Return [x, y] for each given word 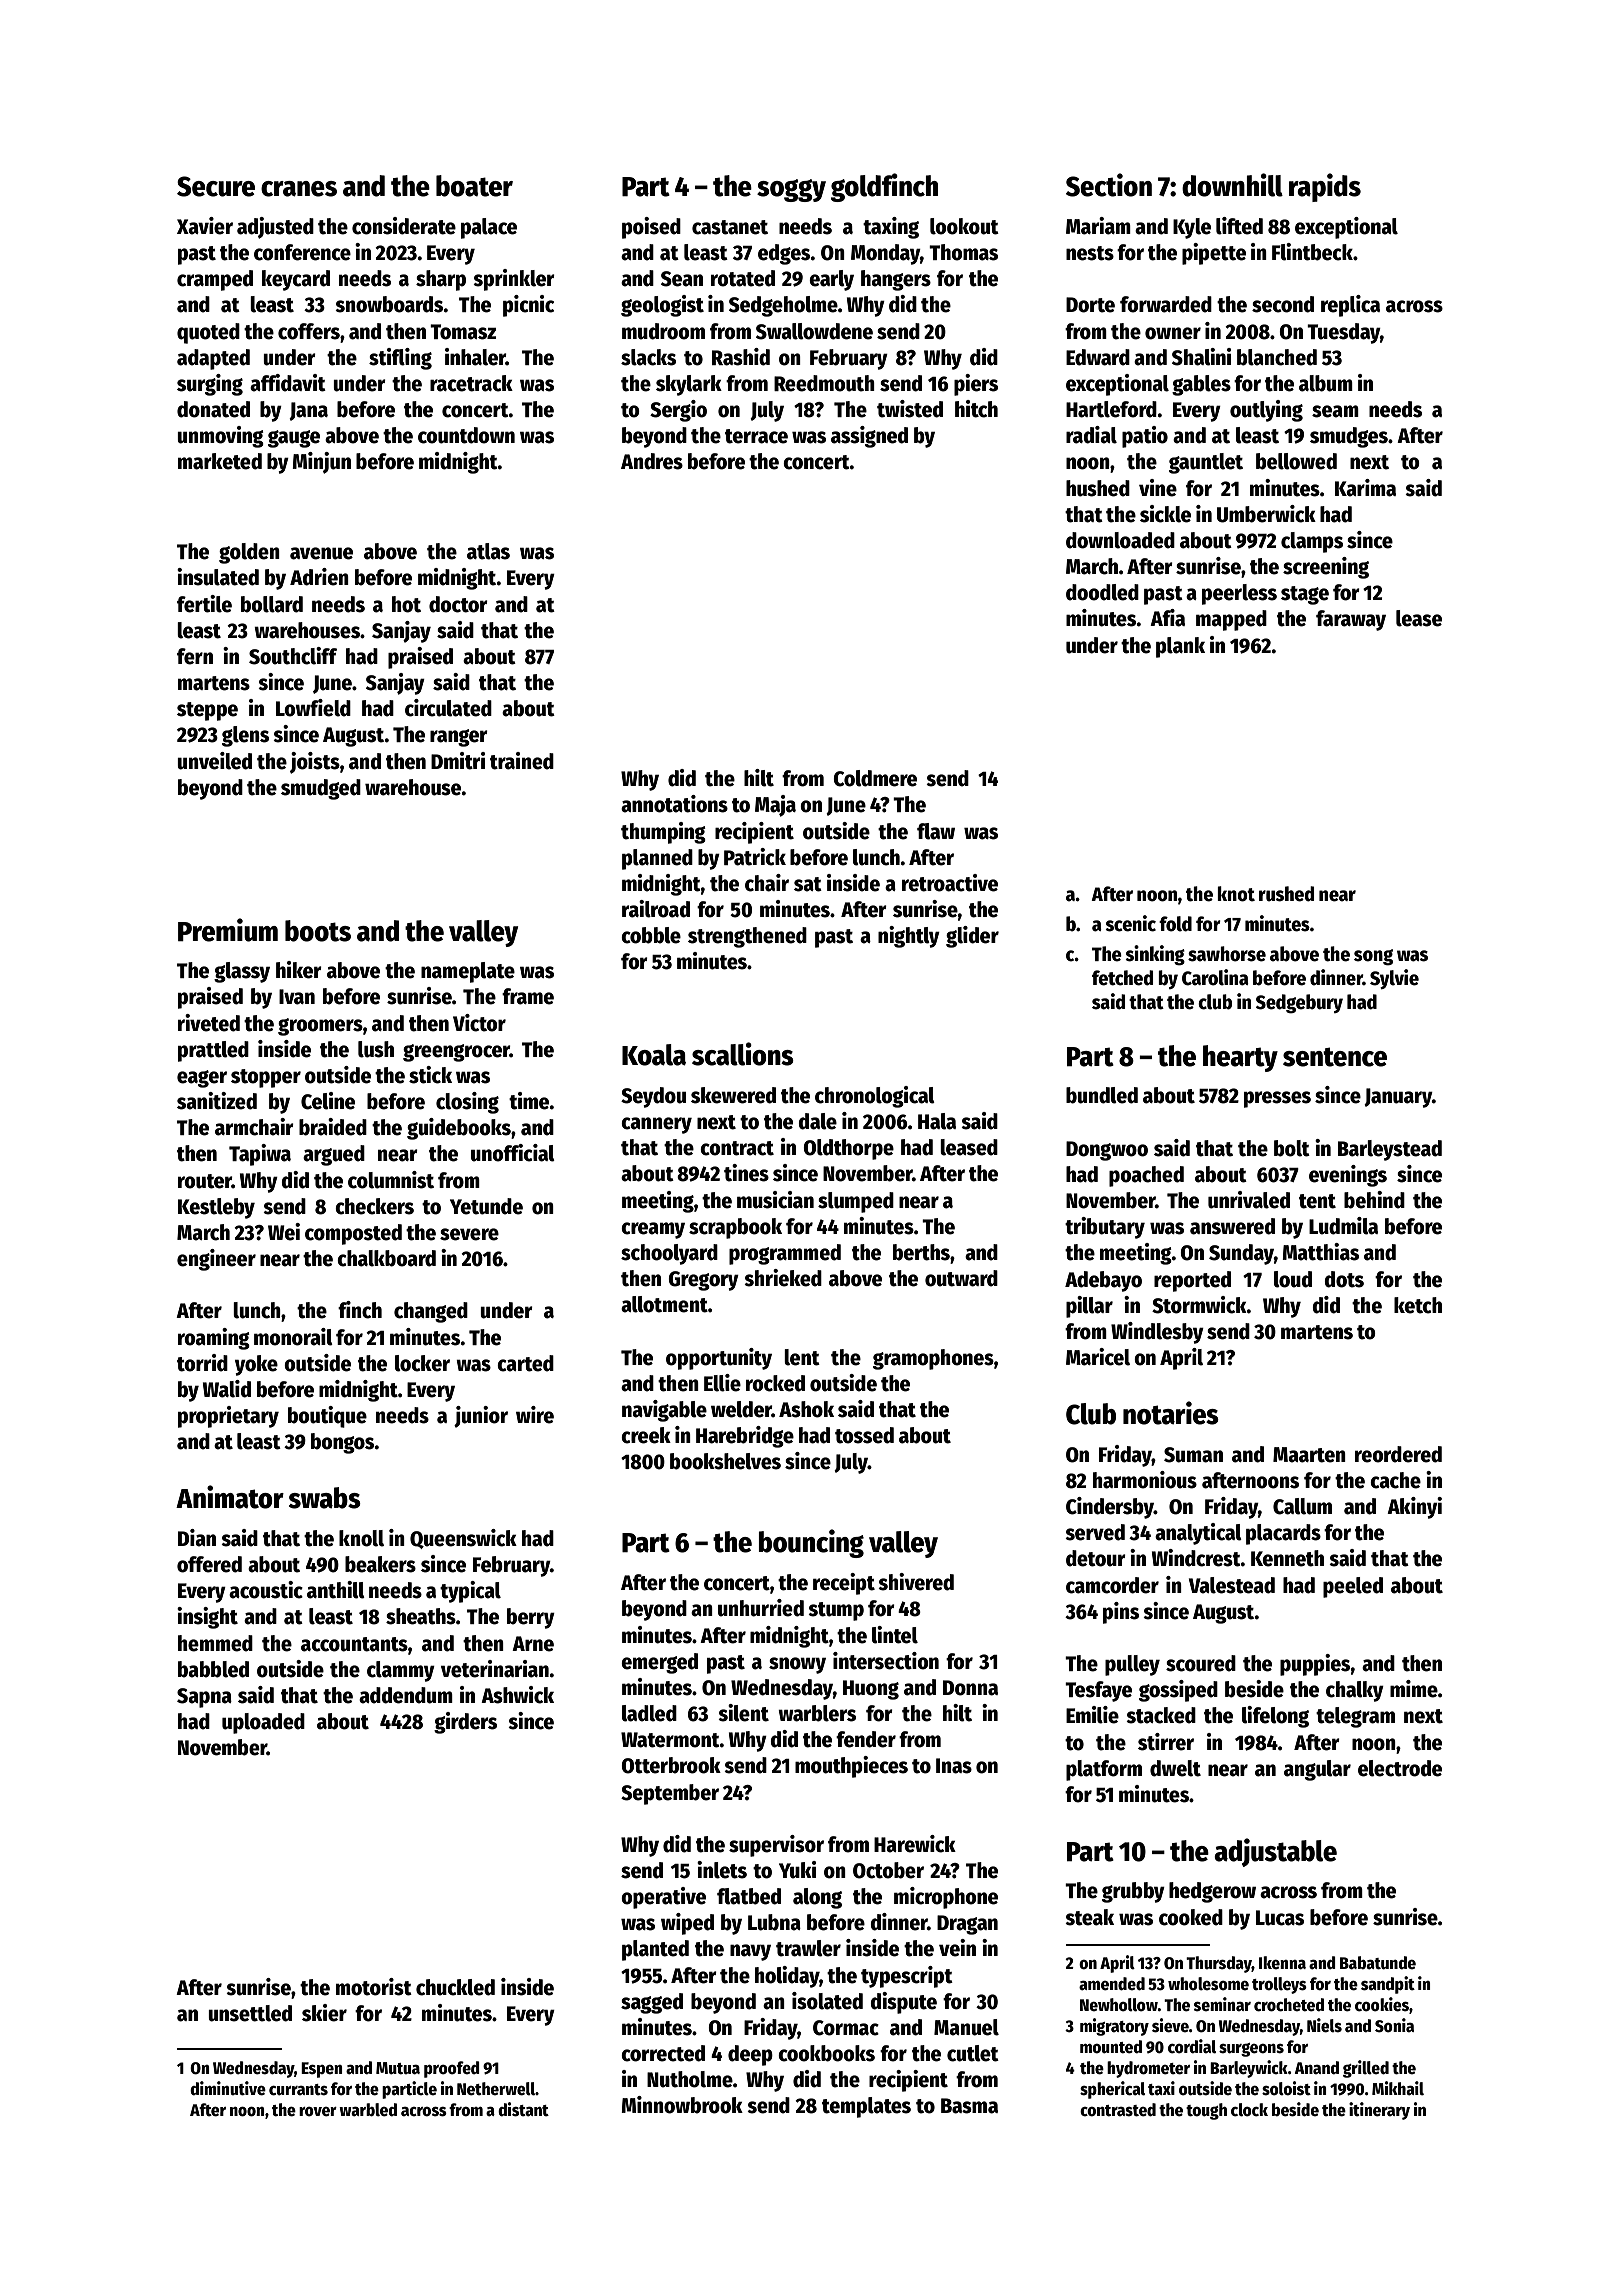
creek [646, 1435]
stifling [400, 359]
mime [1414, 1689]
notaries [1171, 1413]
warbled [368, 2110]
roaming [214, 1339]
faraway [1351, 620]
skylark [689, 385]
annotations [674, 804]
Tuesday [1343, 333]
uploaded [263, 1723]
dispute [903, 2003]
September [670, 1794]
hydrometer [1148, 2069]
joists [315, 763]
